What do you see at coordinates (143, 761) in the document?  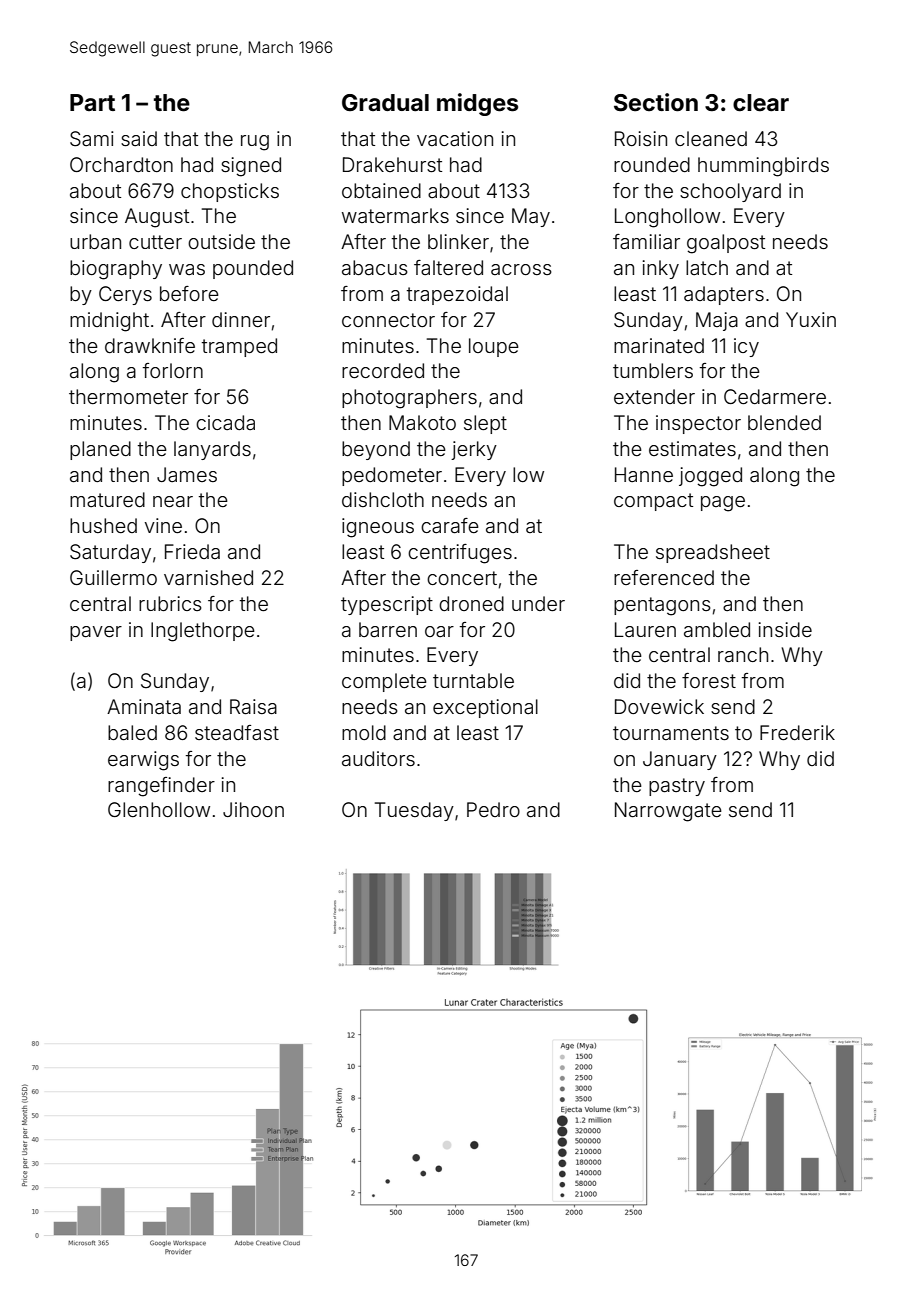 I see `earwigs` at bounding box center [143, 761].
